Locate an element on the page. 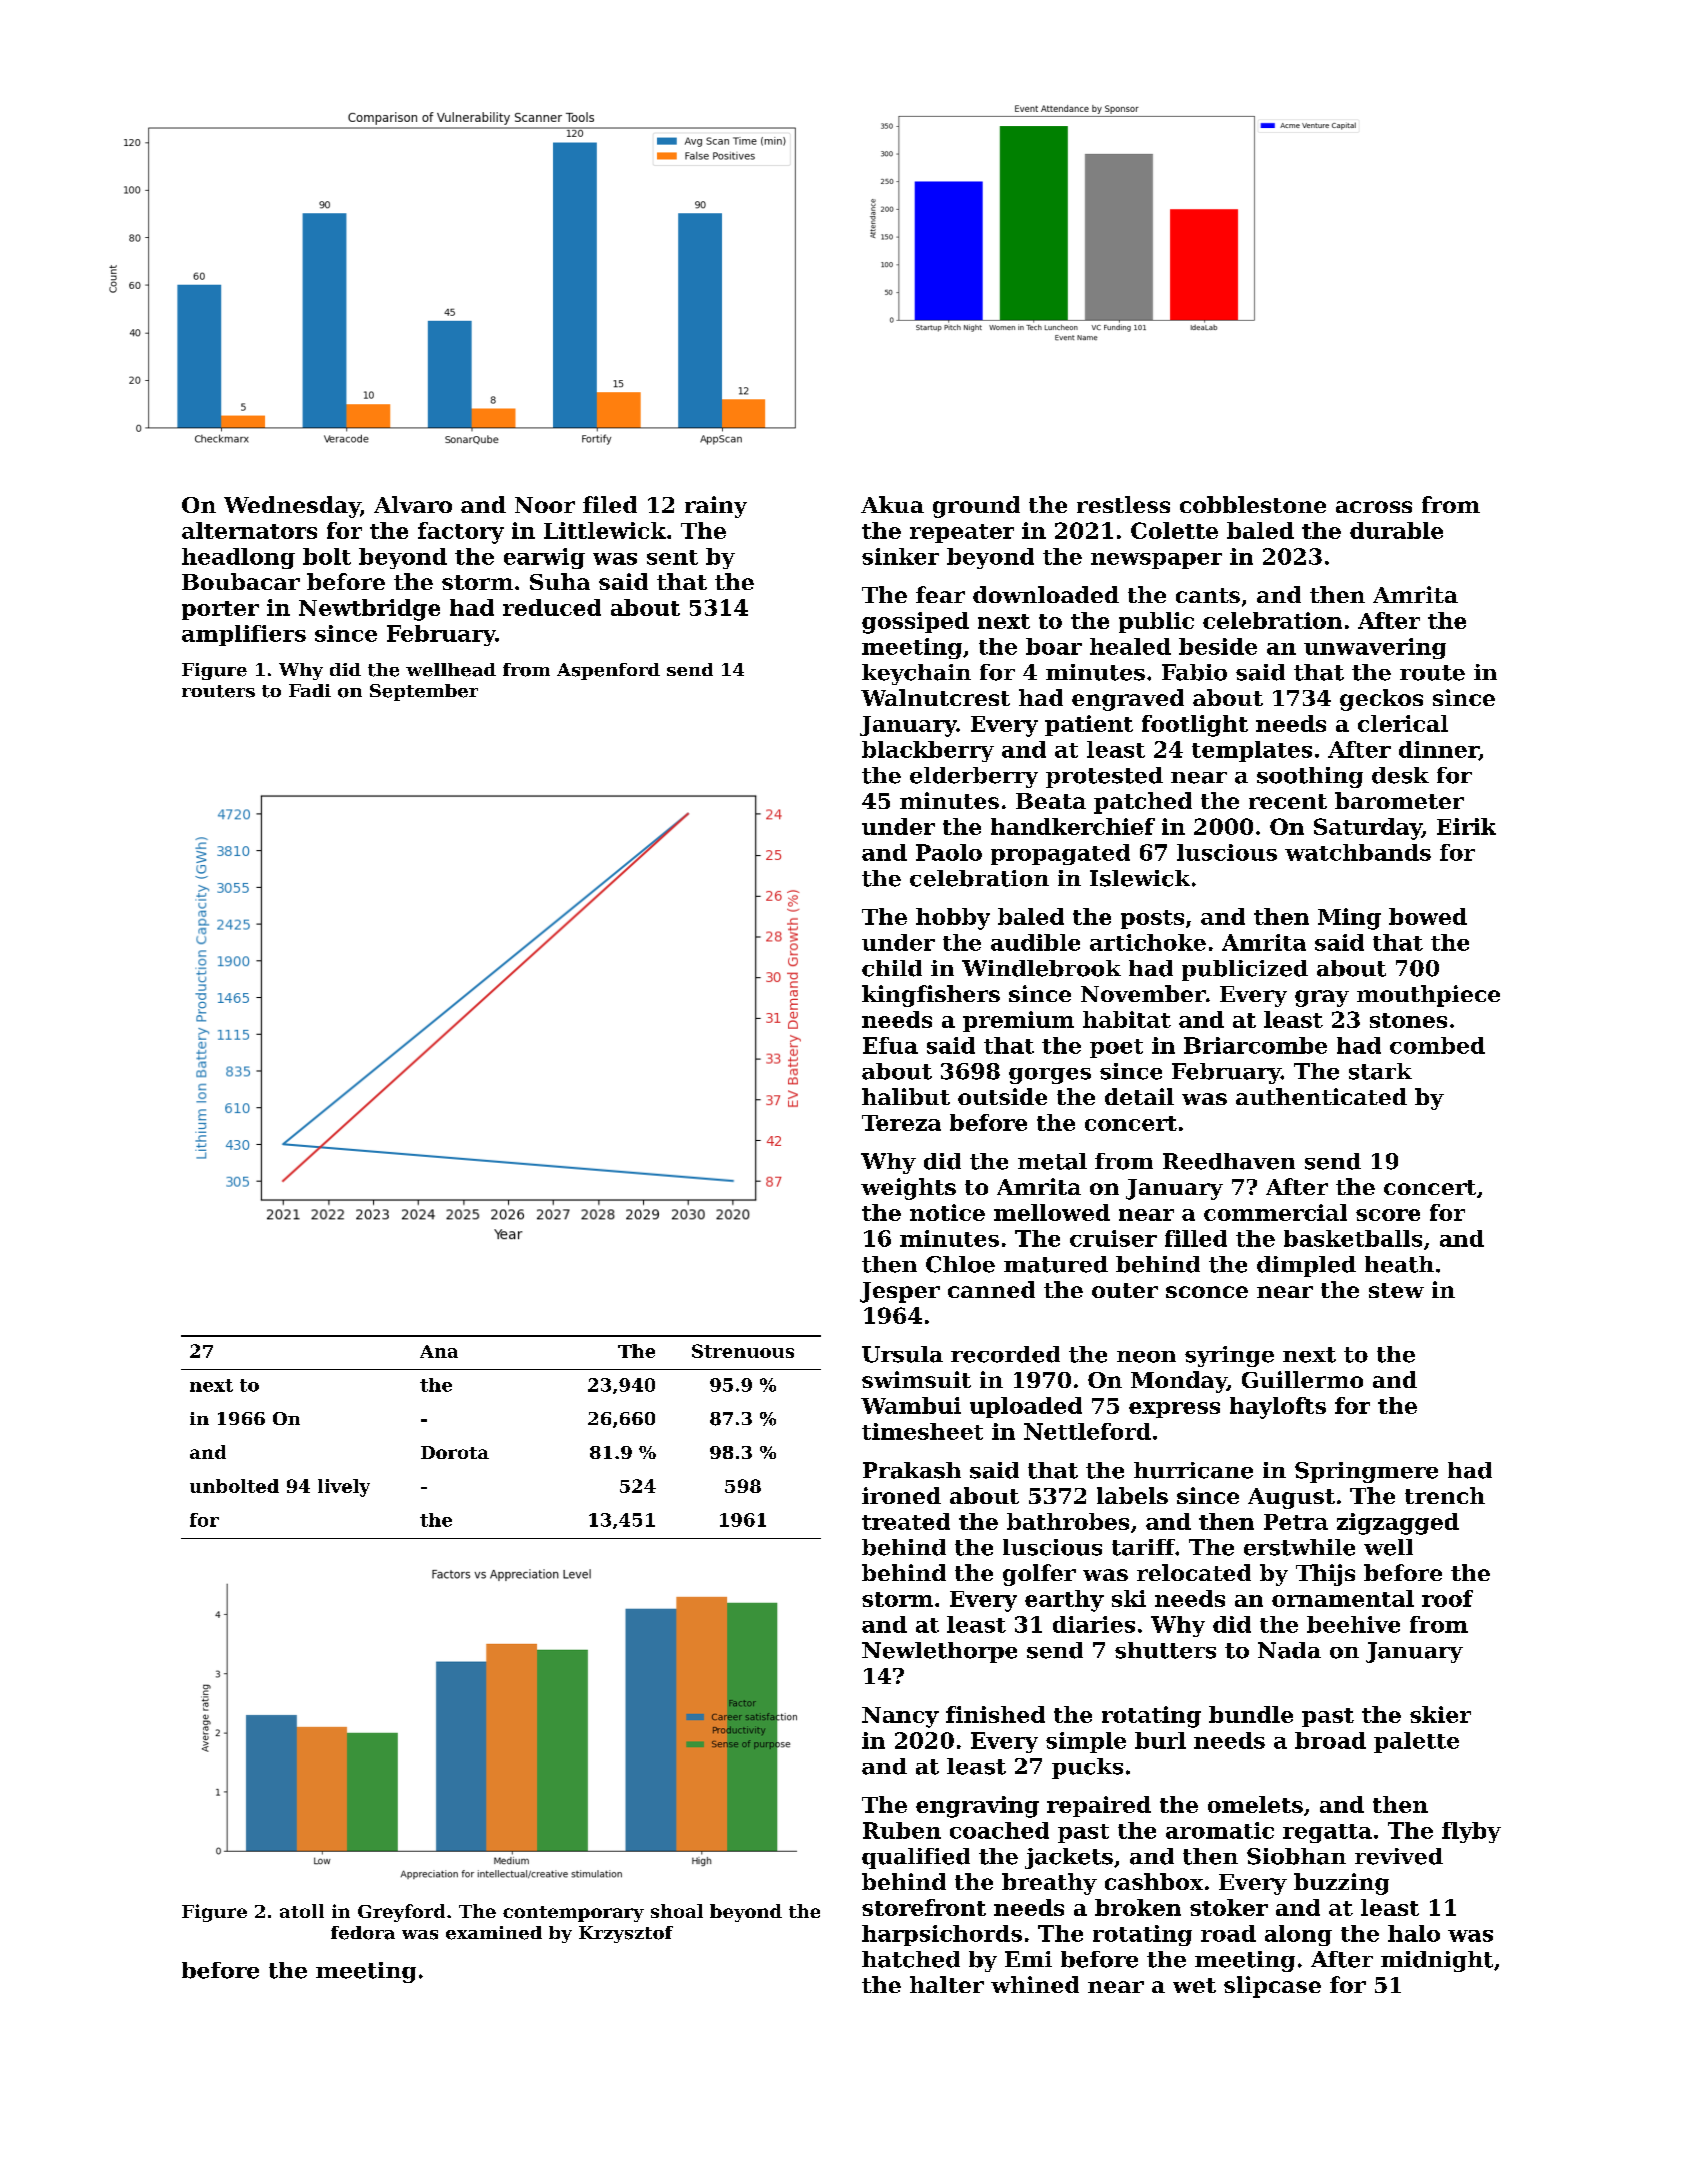 The height and width of the document is (2178, 1683). lively is located at coordinates (344, 1488).
